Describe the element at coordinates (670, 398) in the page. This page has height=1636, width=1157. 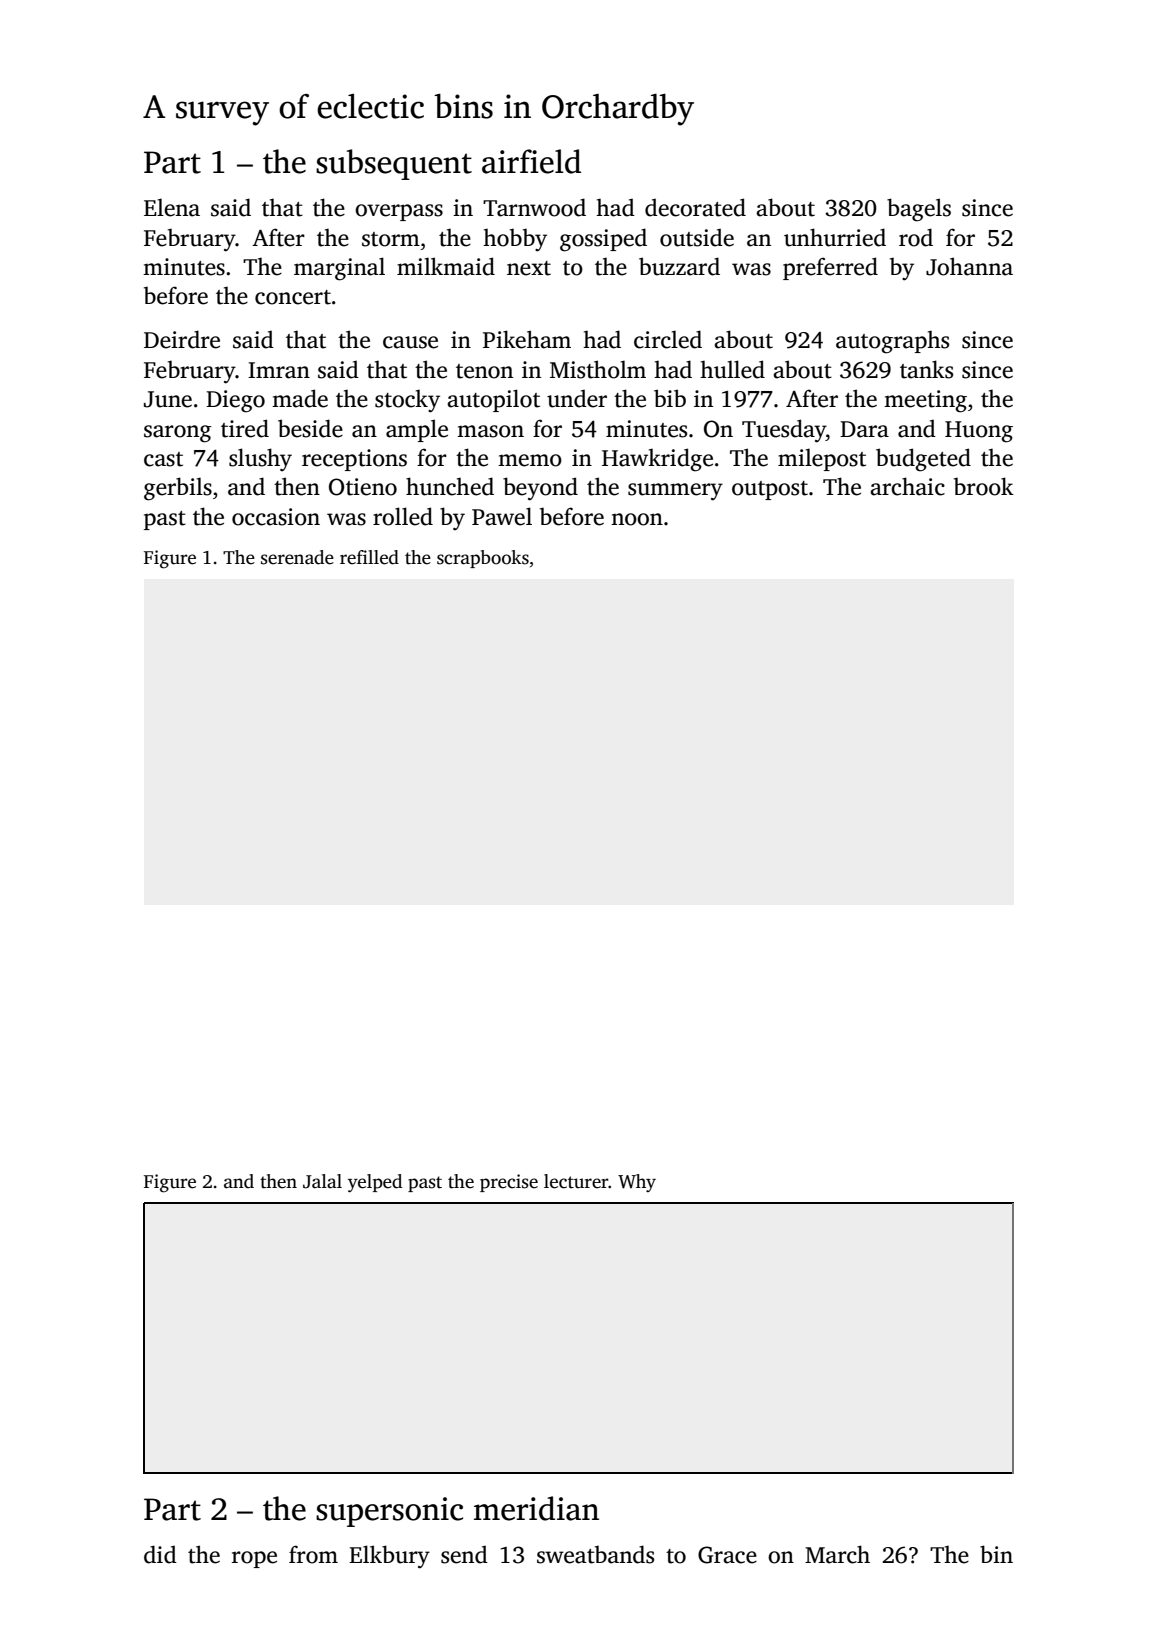
I see `bib` at that location.
